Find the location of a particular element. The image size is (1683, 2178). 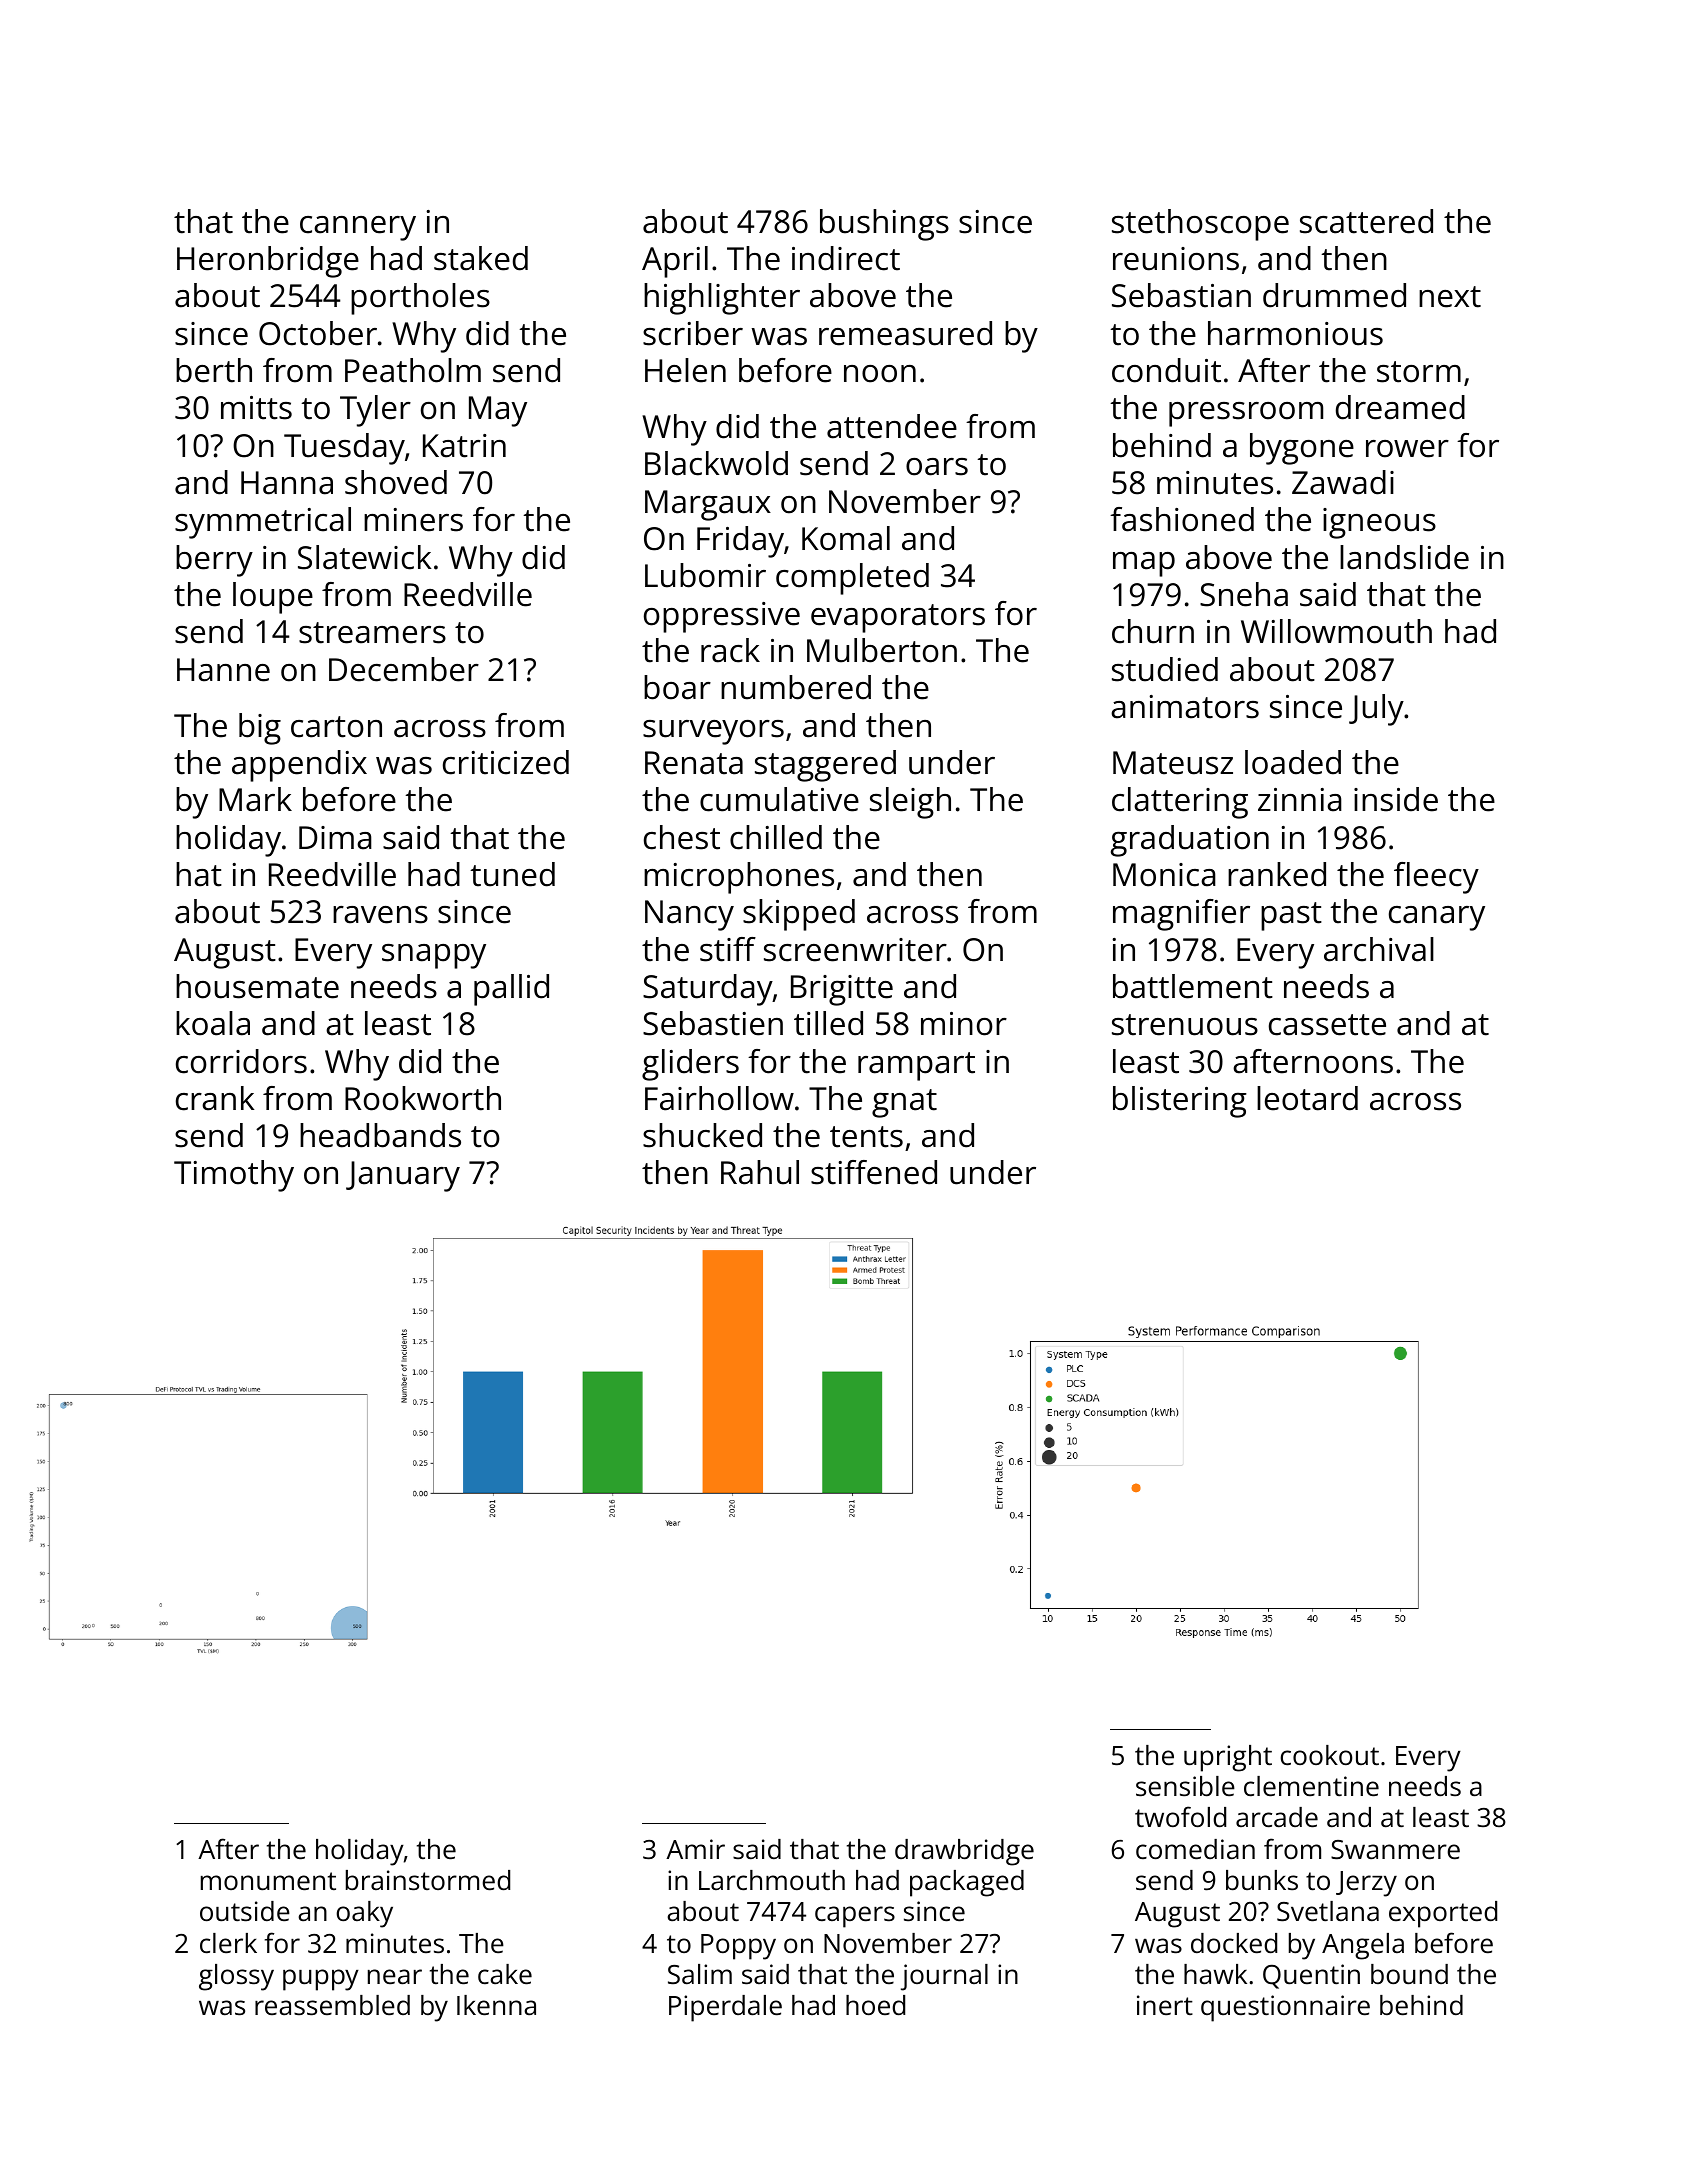

Piperdale is located at coordinates (725, 2008).
